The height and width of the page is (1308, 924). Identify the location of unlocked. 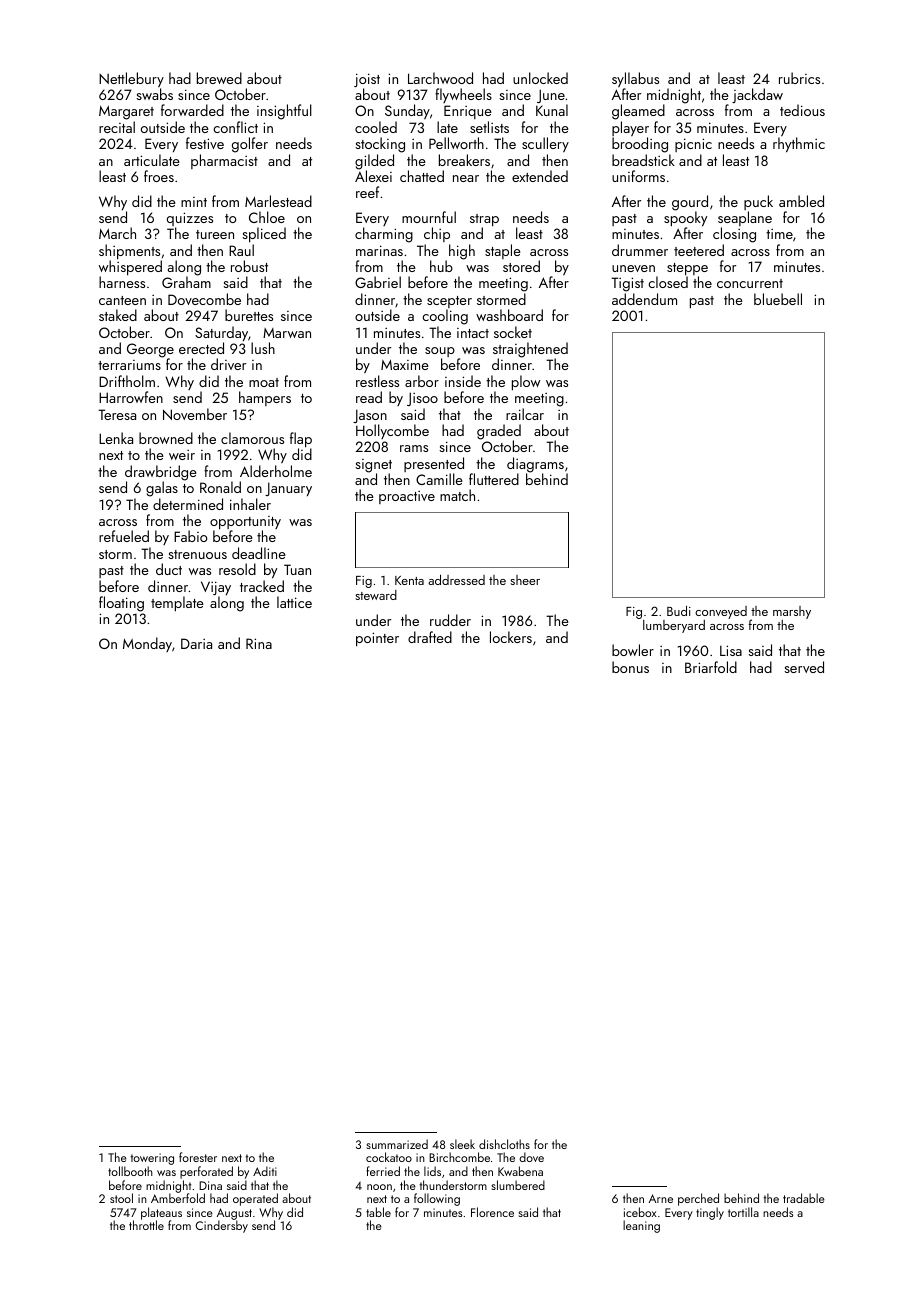
(540, 78).
